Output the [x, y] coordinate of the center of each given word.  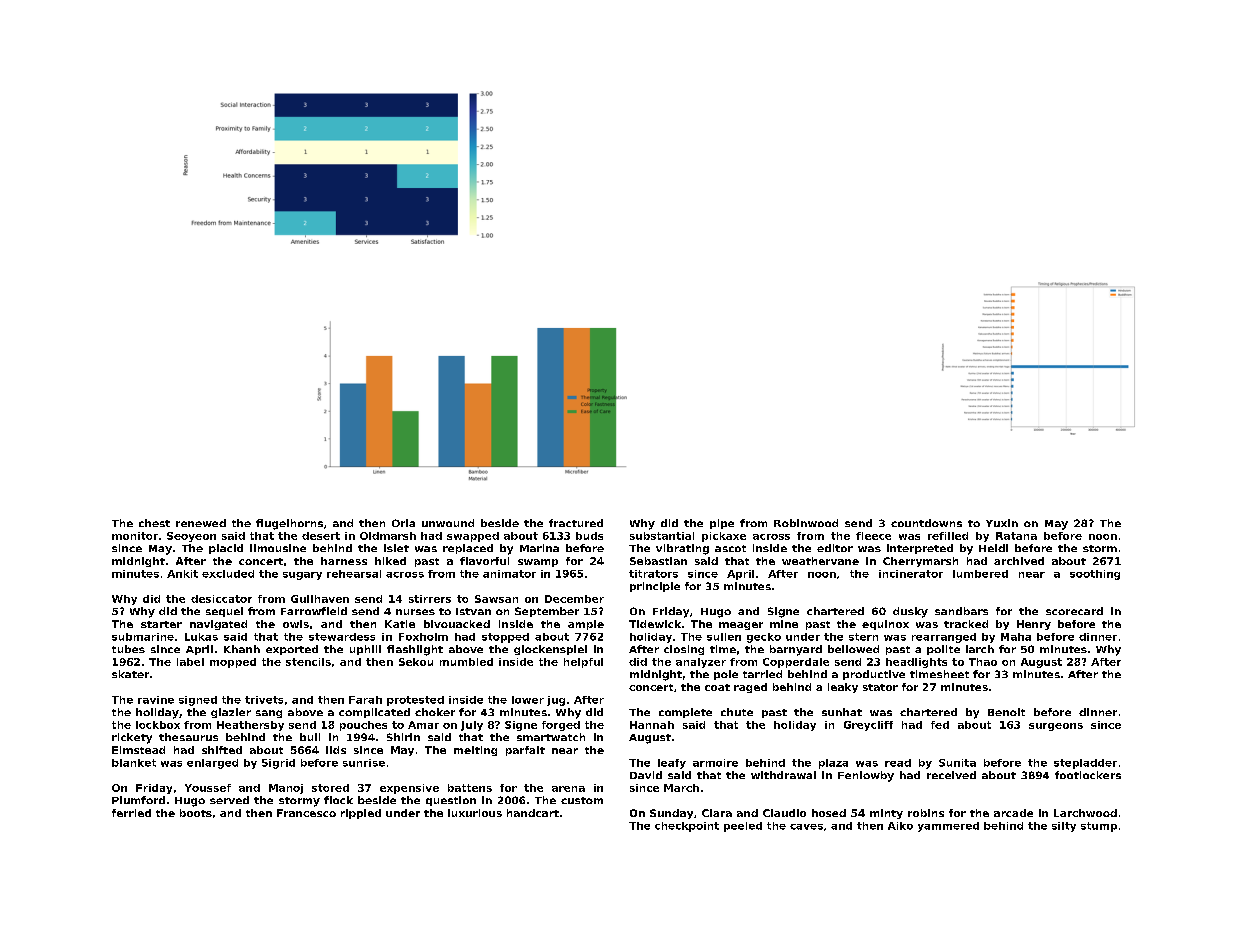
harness [344, 561]
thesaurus [188, 737]
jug [556, 701]
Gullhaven [320, 599]
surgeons [1056, 727]
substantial [662, 536]
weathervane [820, 561]
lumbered [980, 574]
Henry [1034, 625]
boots [196, 813]
